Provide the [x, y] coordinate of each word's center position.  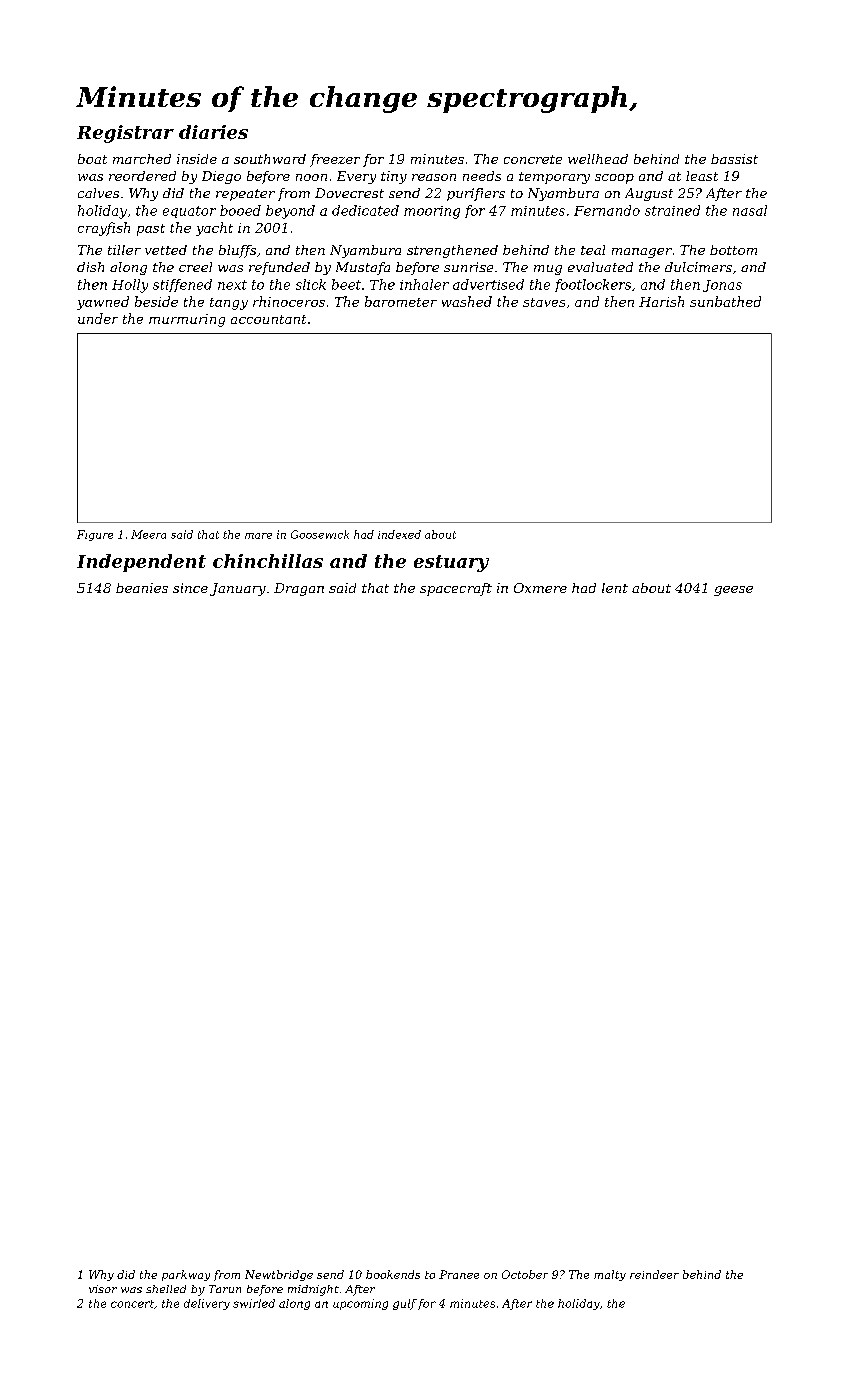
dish [90, 267]
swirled [254, 1303]
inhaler [424, 284]
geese [733, 591]
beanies [142, 588]
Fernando [607, 210]
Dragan [299, 589]
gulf [405, 1304]
